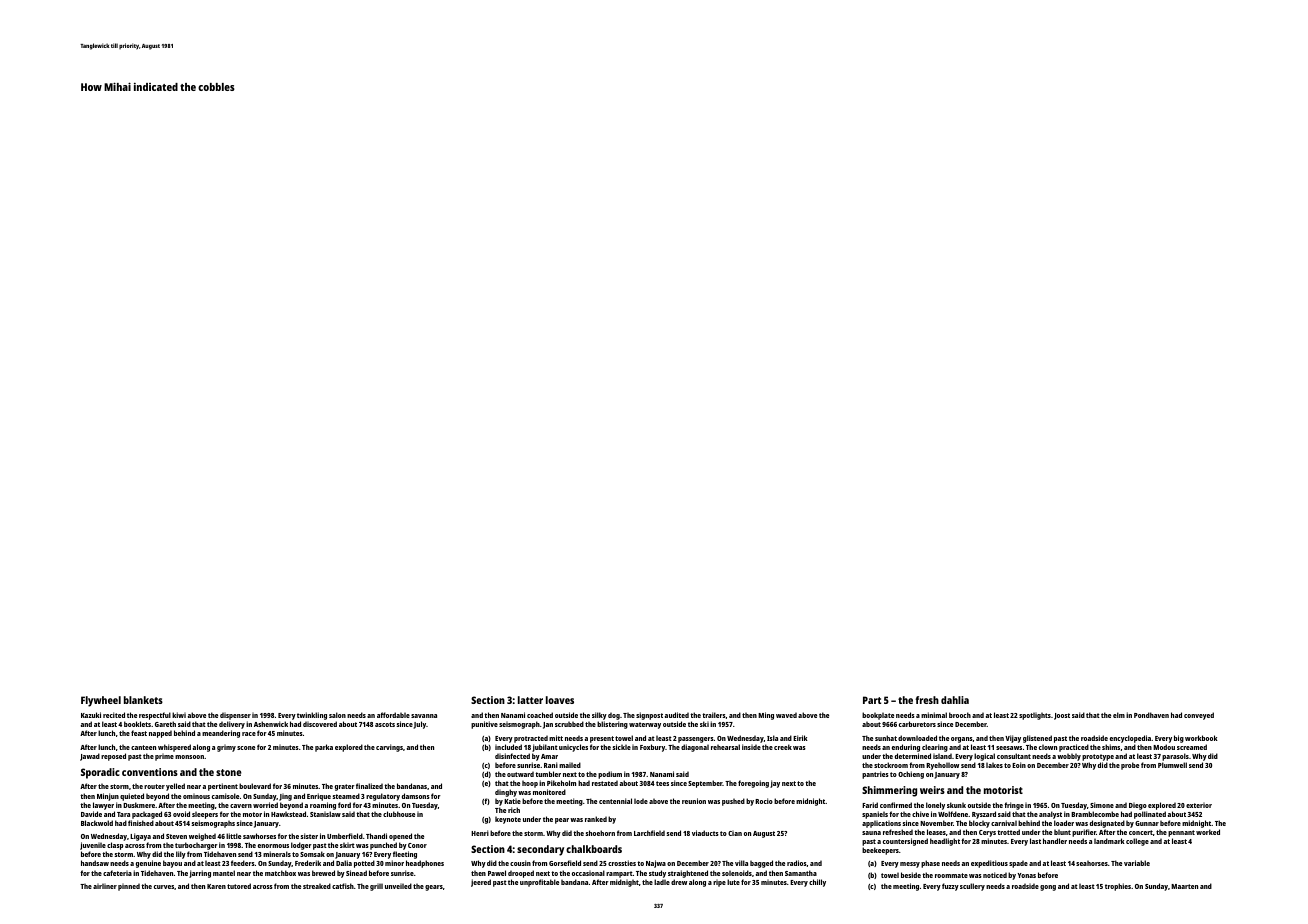 This page has height=924, width=1308. Describe the element at coordinates (323, 873) in the page. I see `brewed` at that location.
